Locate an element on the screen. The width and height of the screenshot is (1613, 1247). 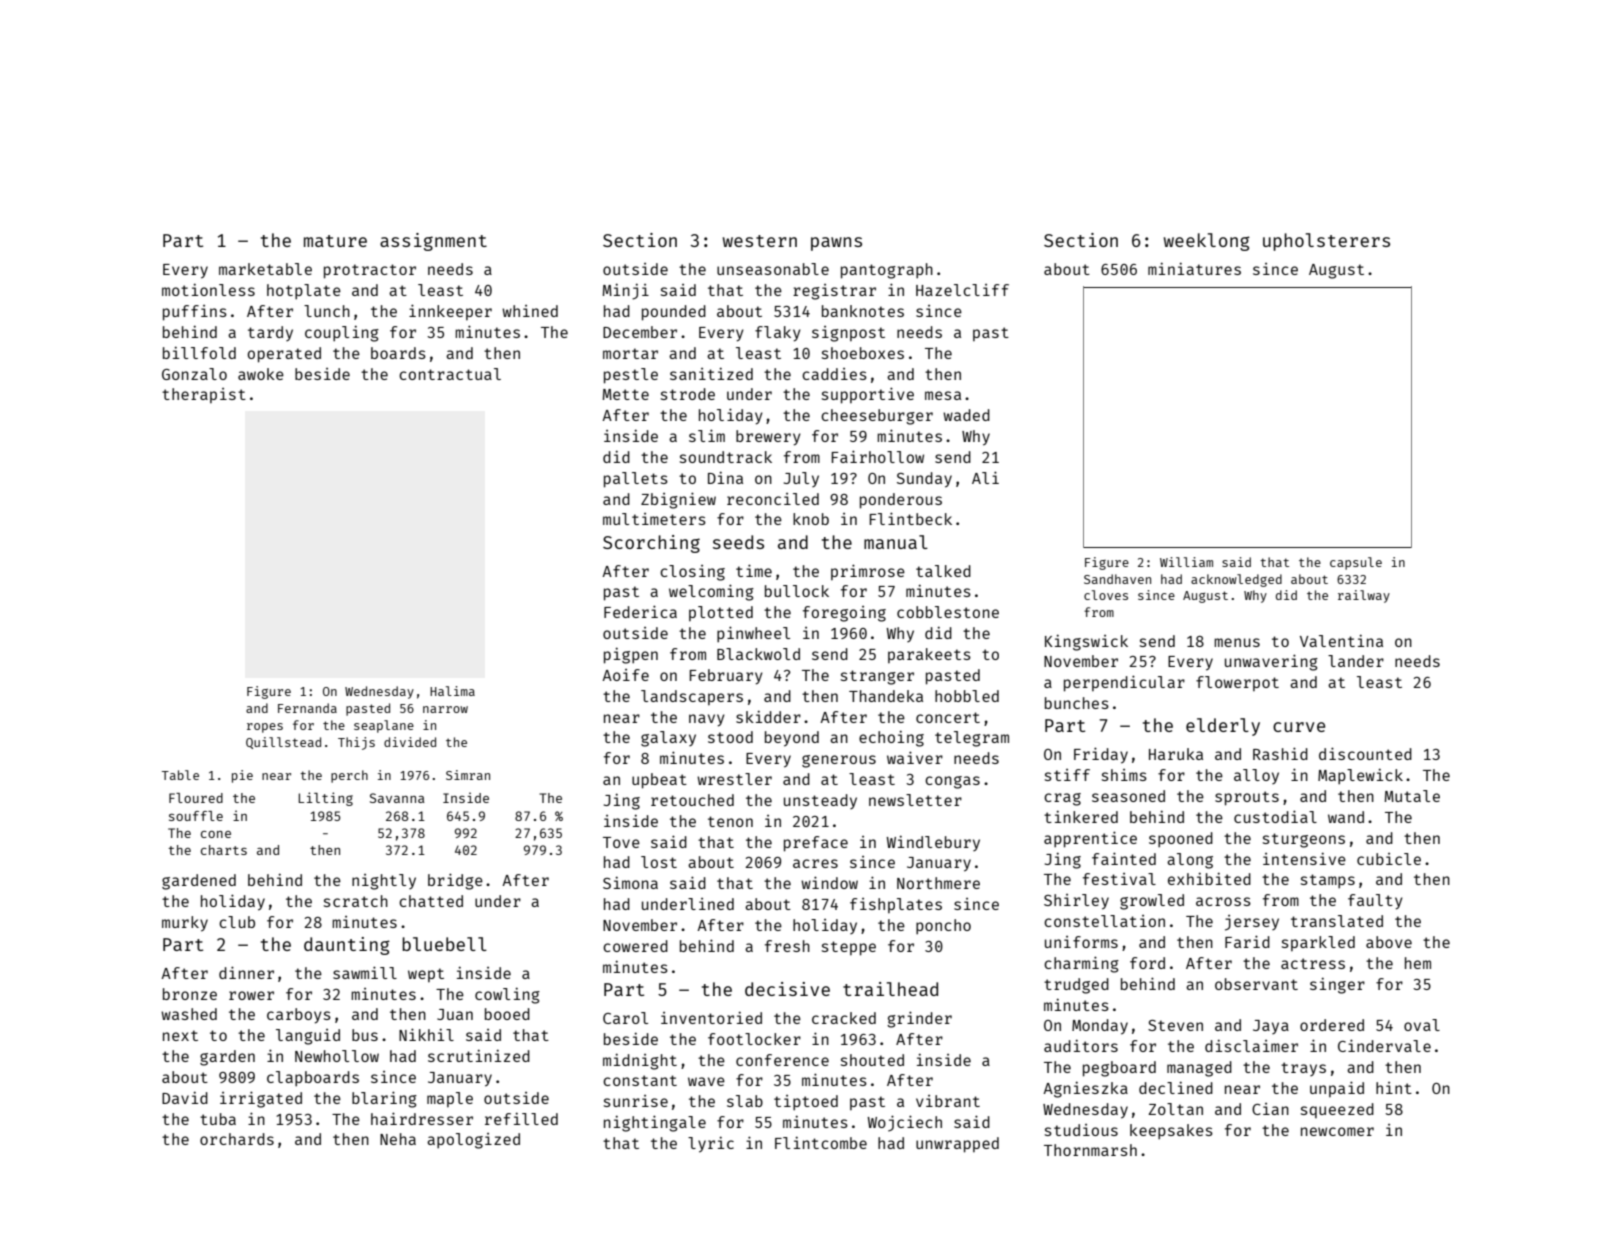
Thornmarsh is located at coordinates (1090, 1150).
